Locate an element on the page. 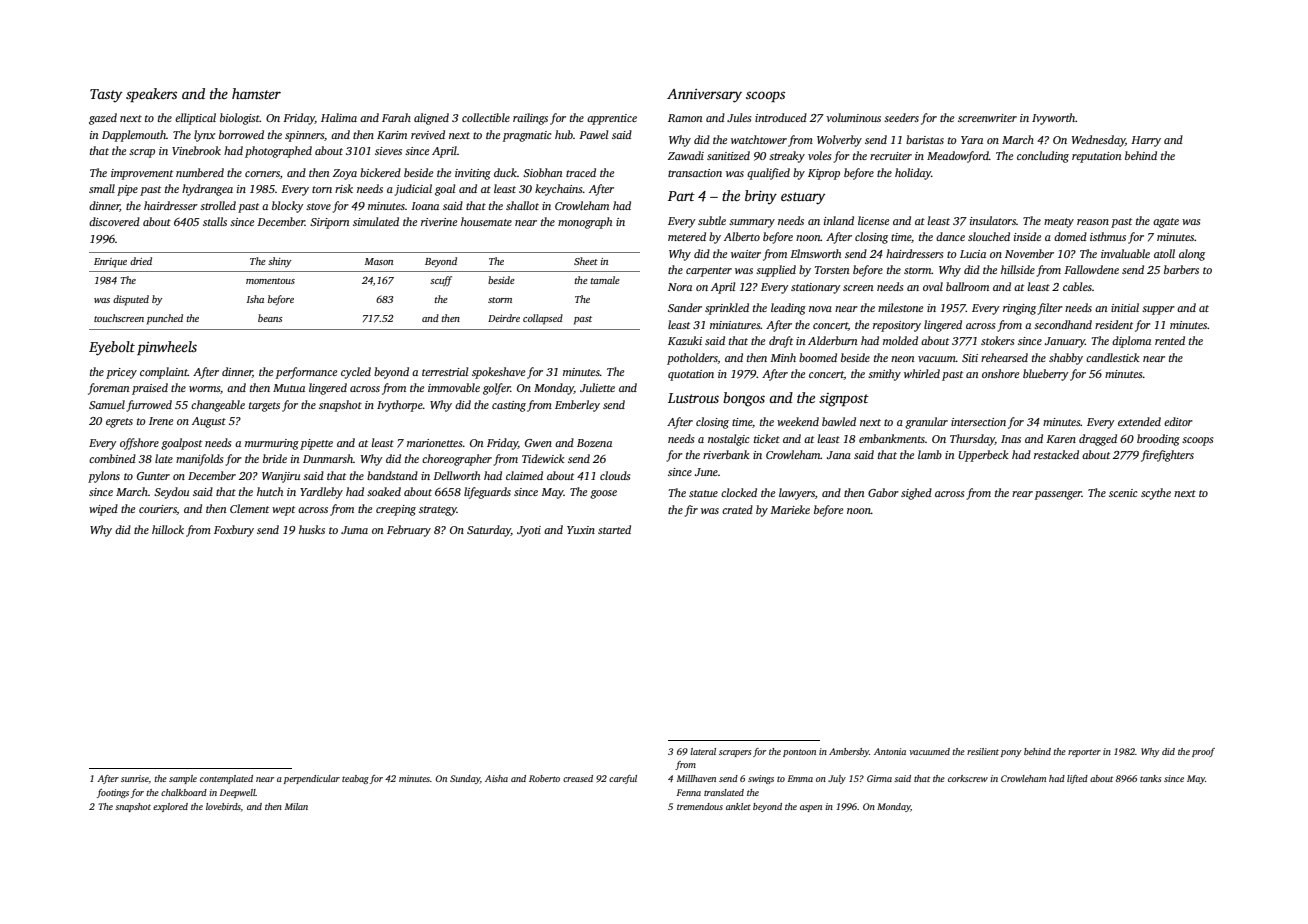 The width and height of the page is (1308, 924). careful is located at coordinates (623, 779).
